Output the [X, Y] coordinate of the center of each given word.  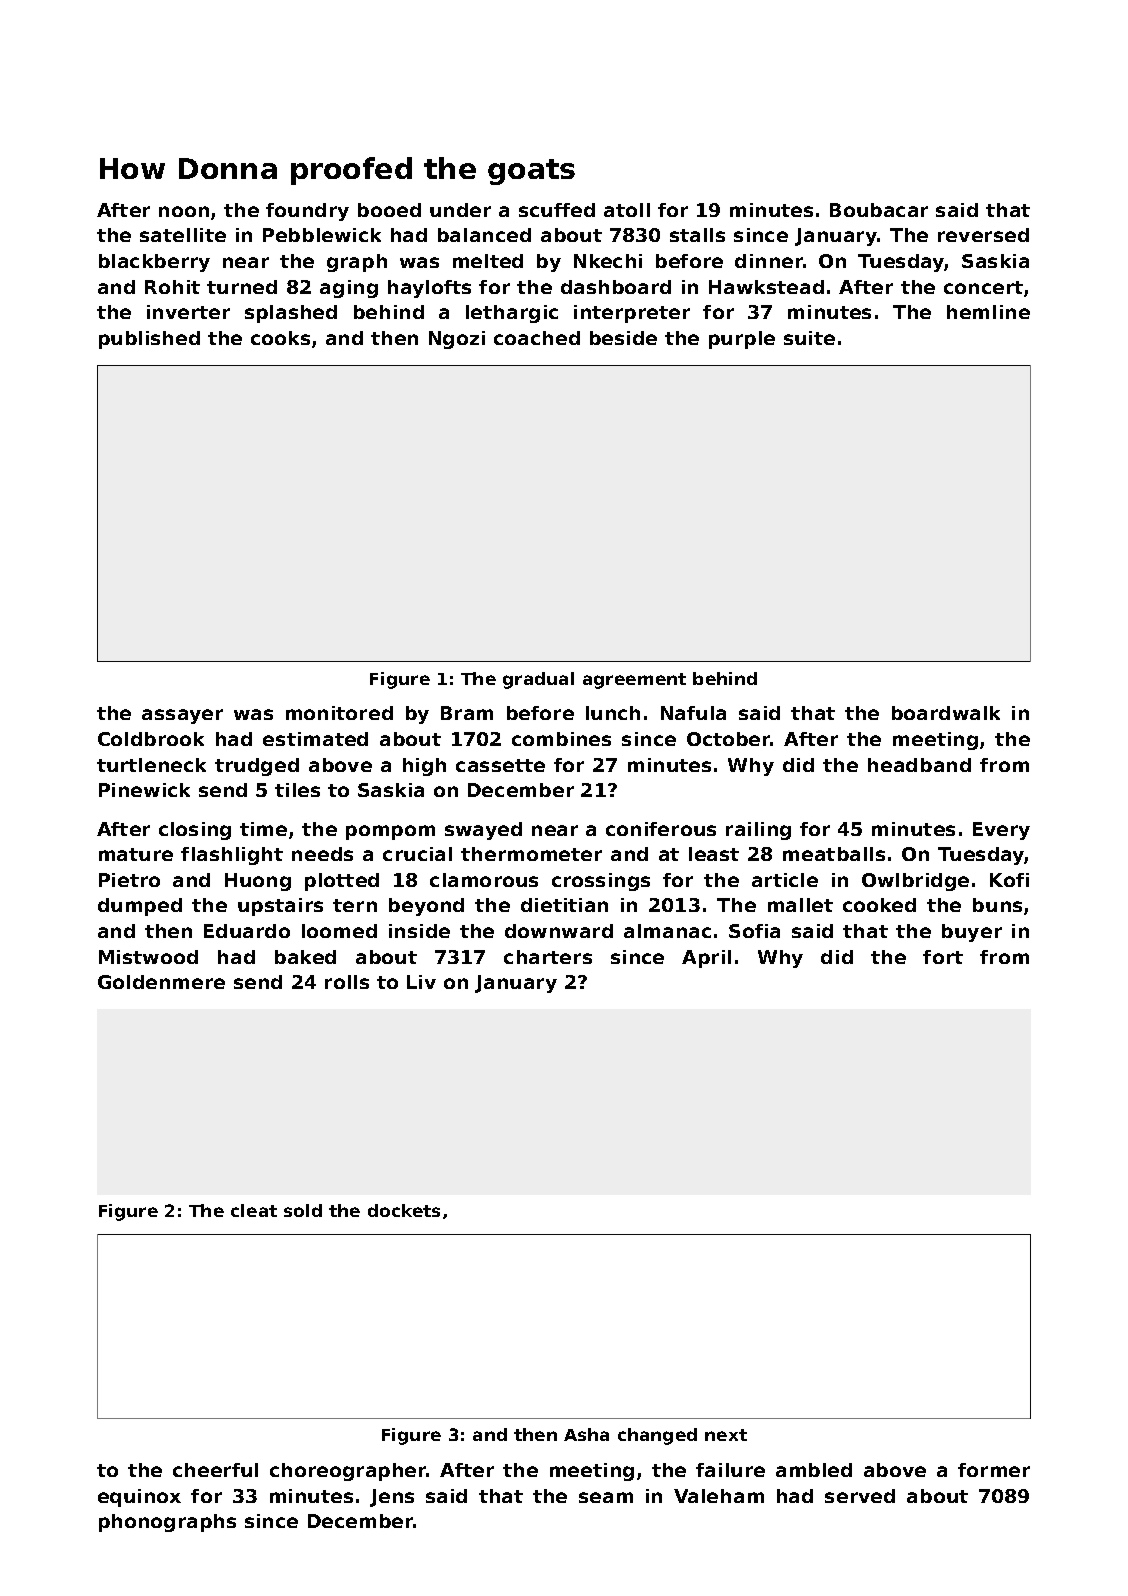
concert [983, 287]
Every [1001, 831]
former [994, 1470]
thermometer [531, 854]
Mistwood [148, 957]
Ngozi [457, 340]
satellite [183, 235]
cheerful [215, 1470]
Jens [392, 1498]
